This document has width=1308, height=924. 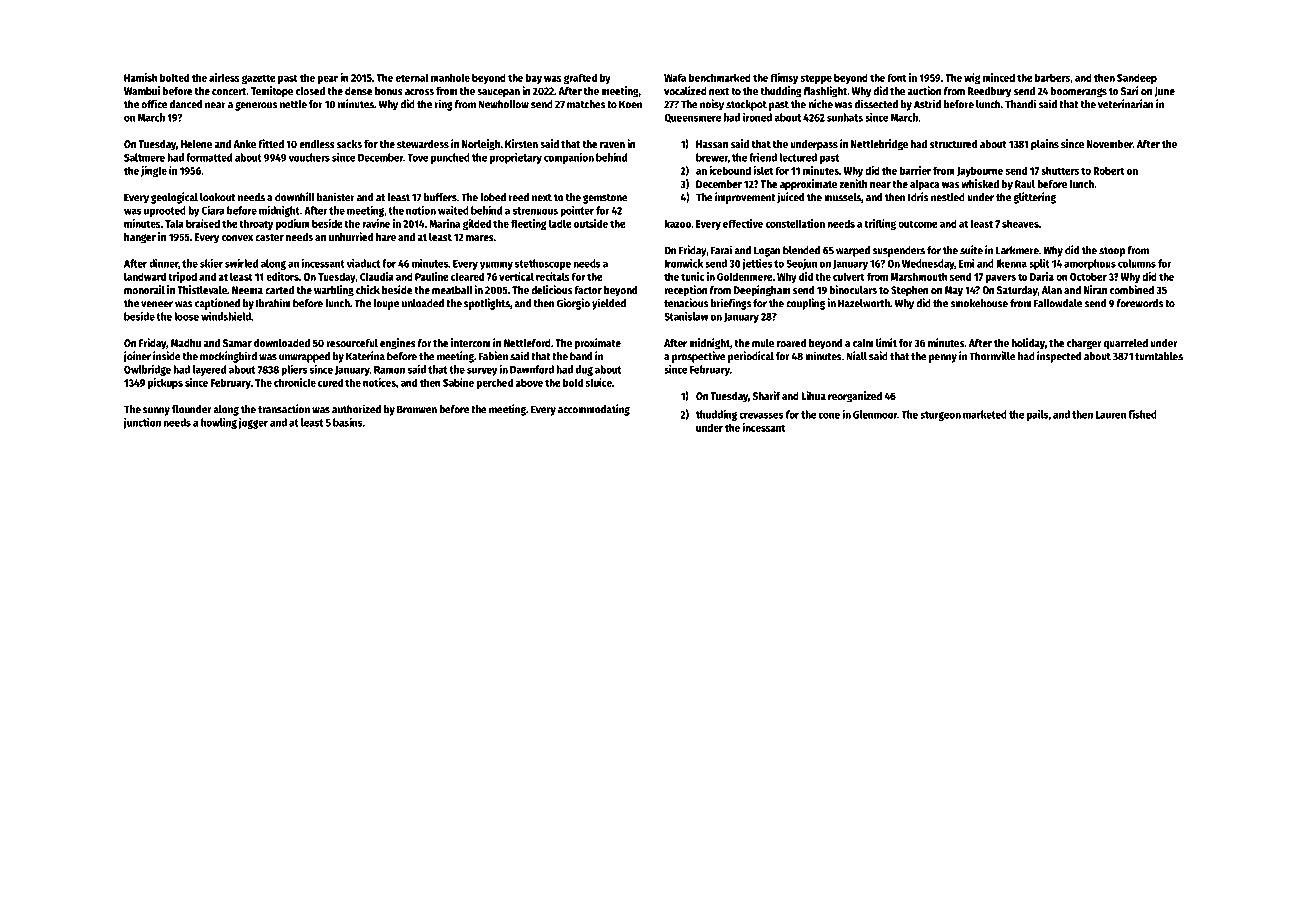 I want to click on eternal, so click(x=412, y=77).
